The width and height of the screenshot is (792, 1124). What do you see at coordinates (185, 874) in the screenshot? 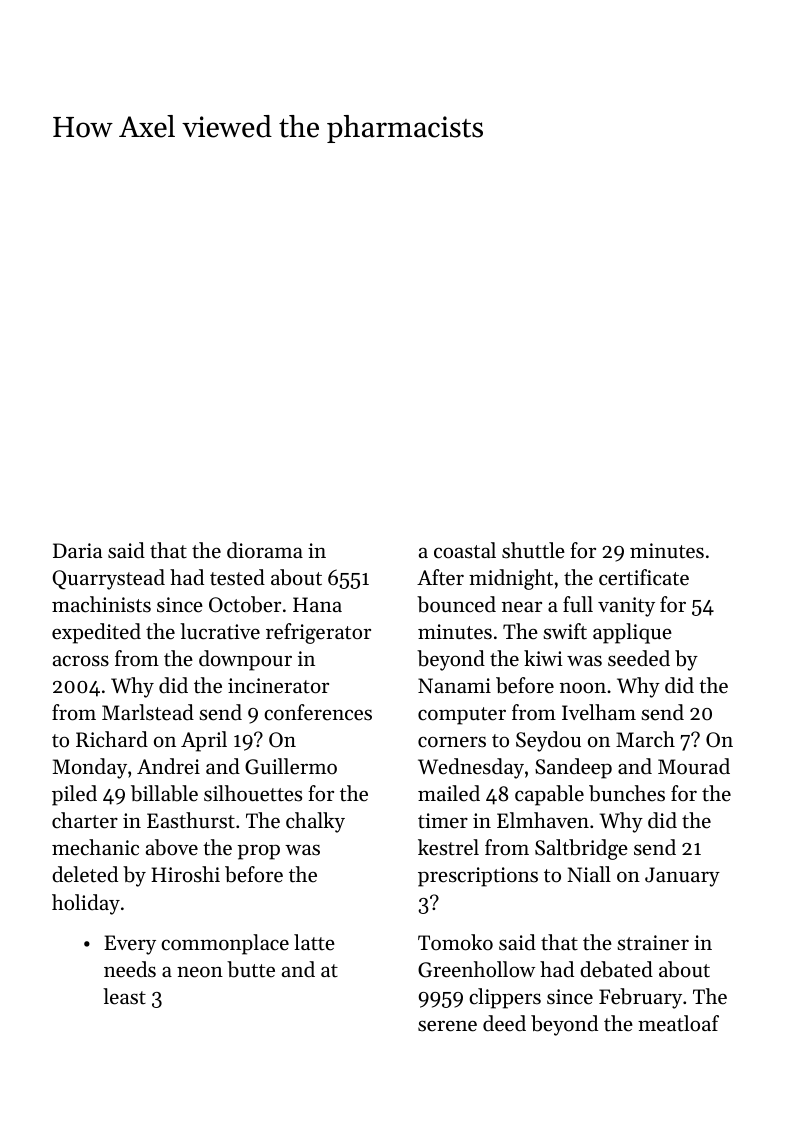
I see `Hiroshi` at bounding box center [185, 874].
